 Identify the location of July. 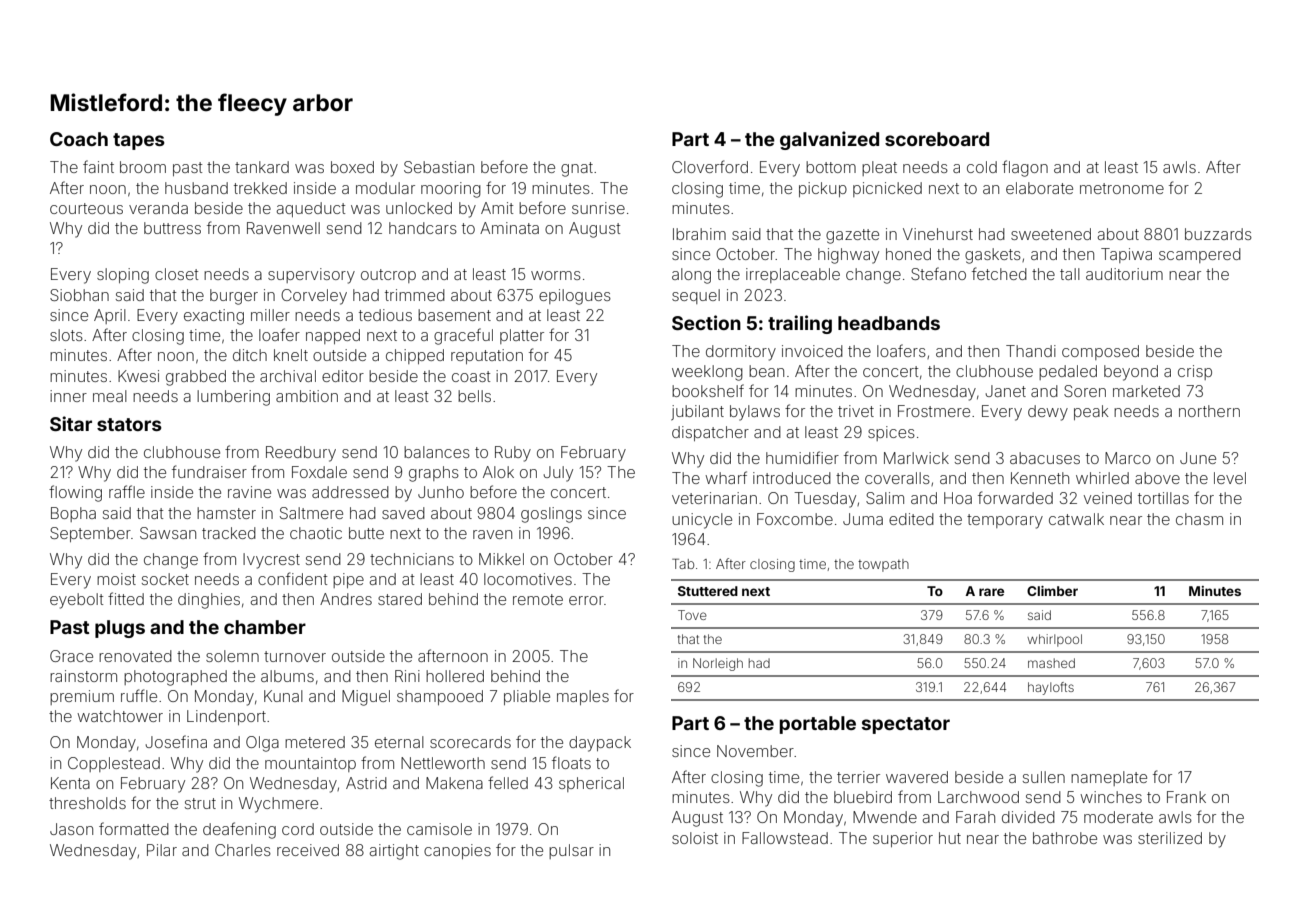
(558, 474).
